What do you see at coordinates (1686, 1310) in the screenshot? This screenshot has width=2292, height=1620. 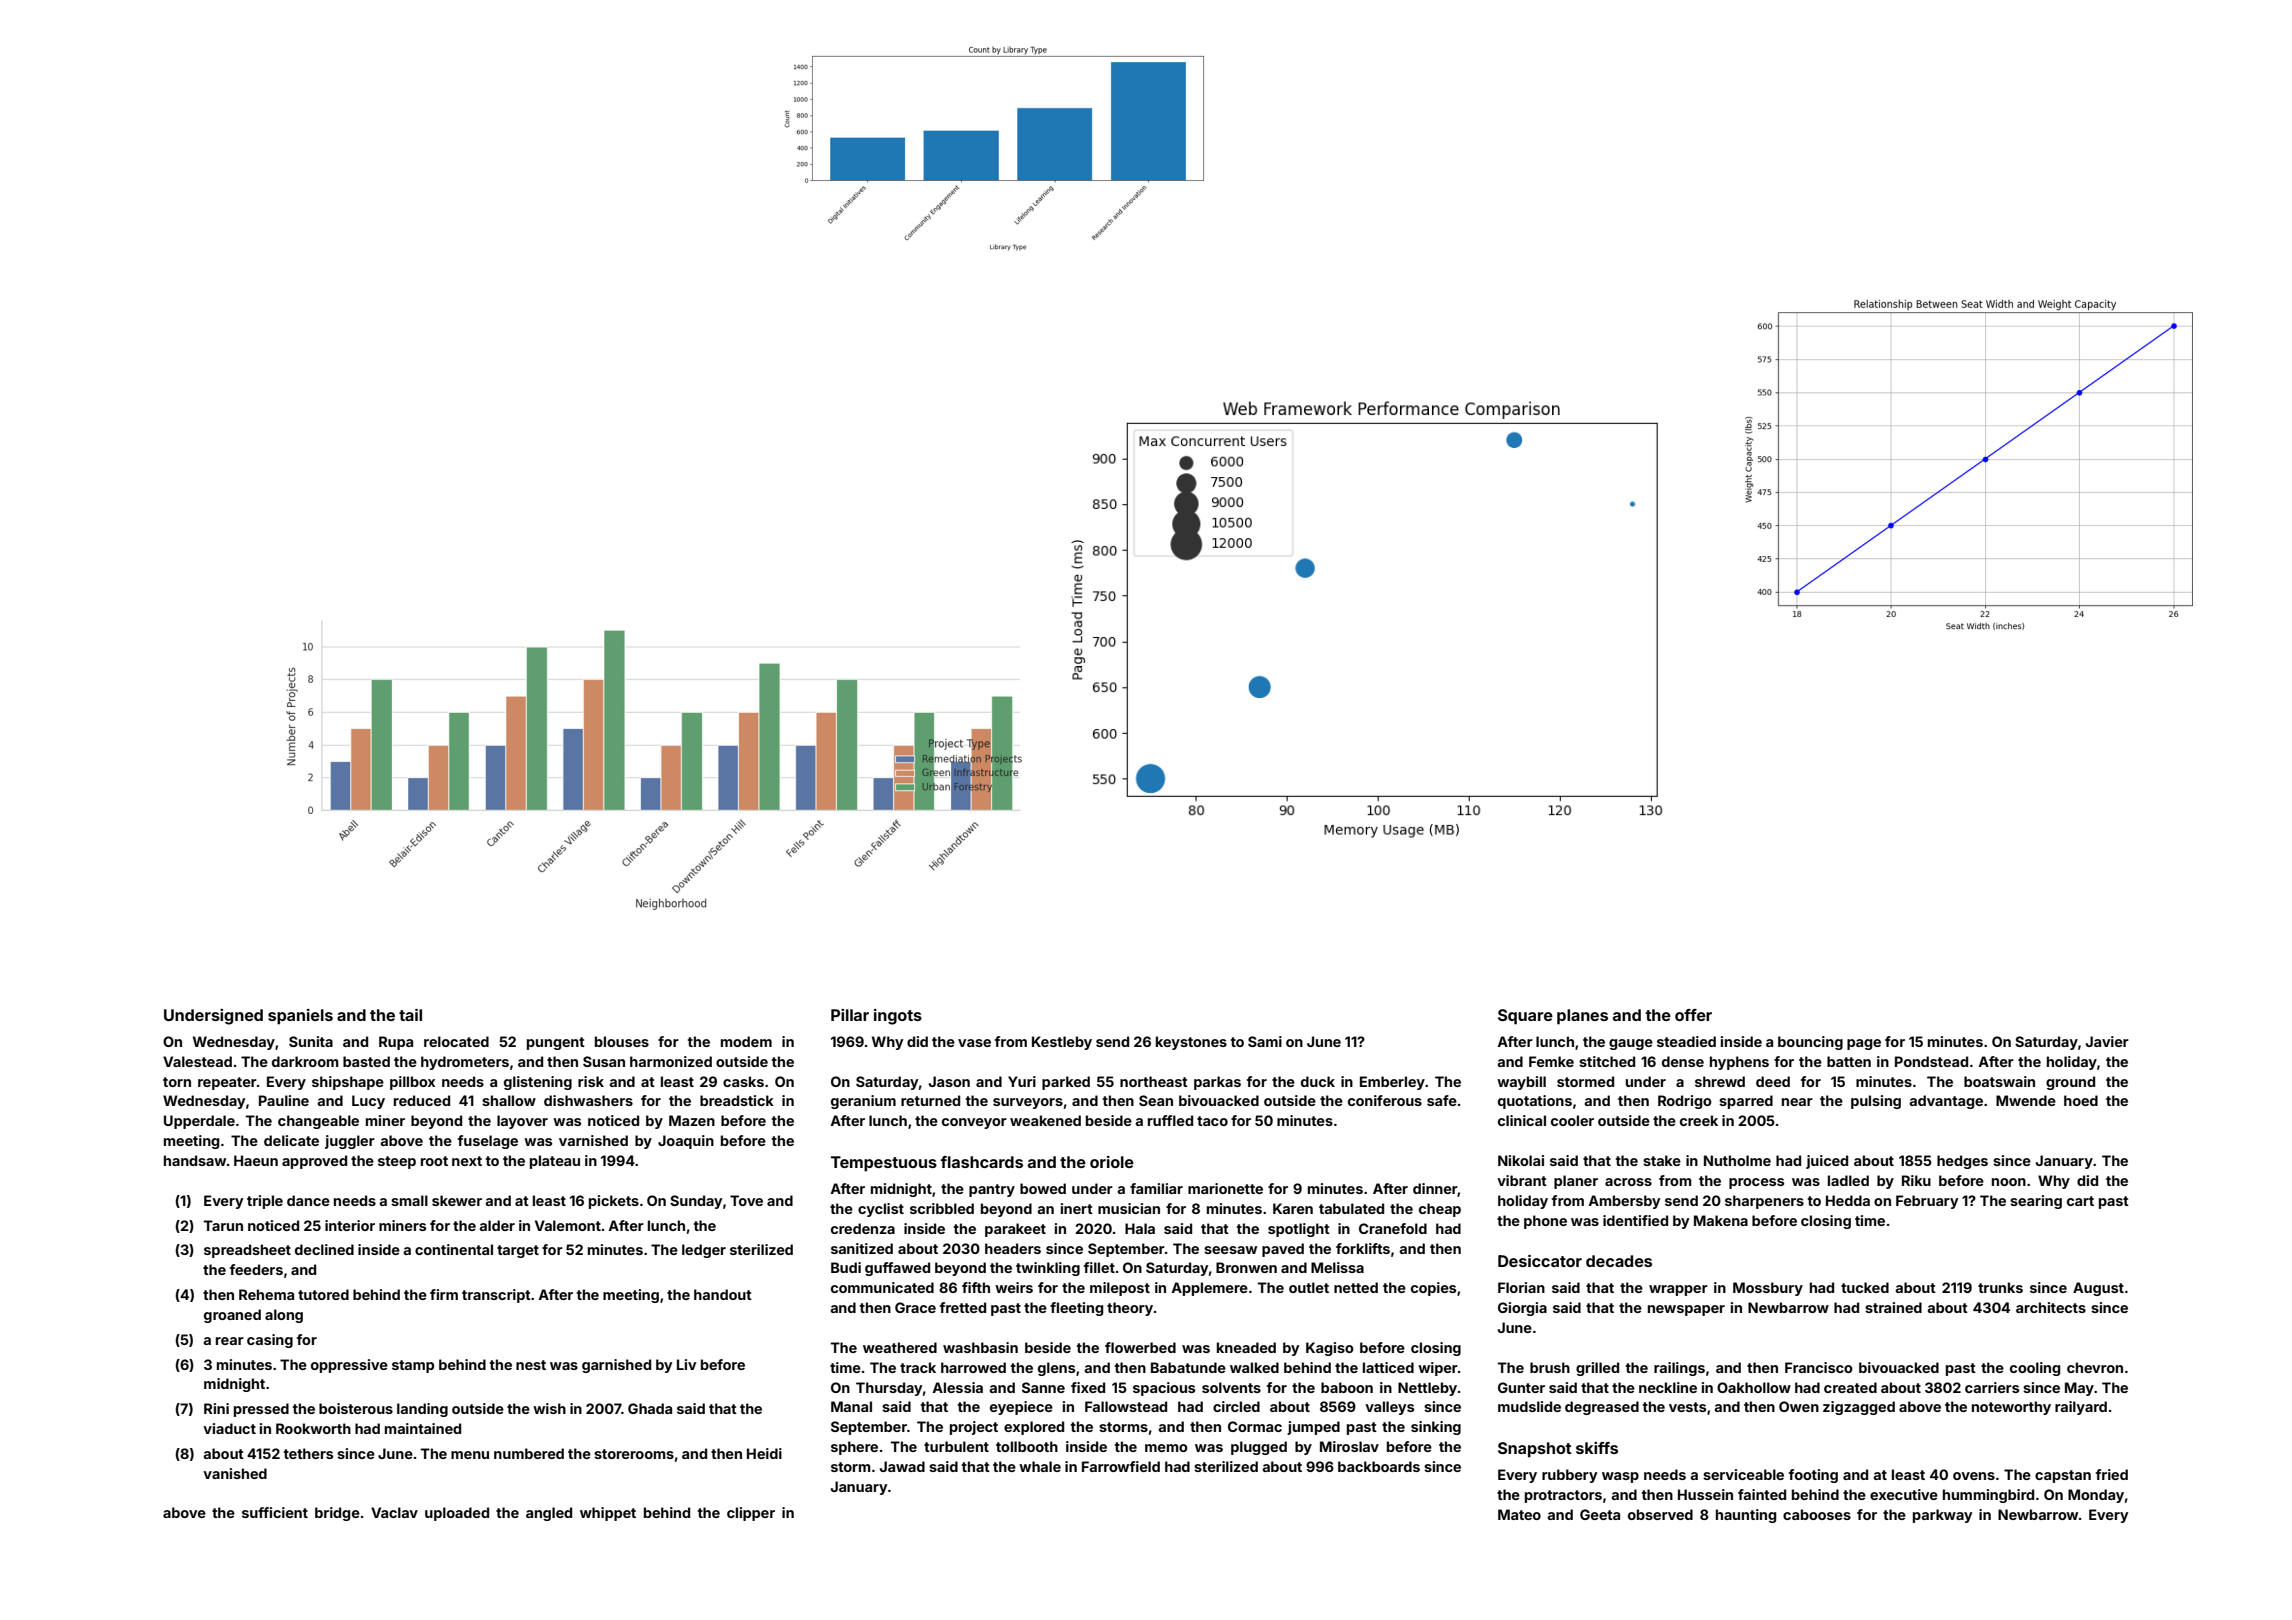 I see `newspaper` at bounding box center [1686, 1310].
